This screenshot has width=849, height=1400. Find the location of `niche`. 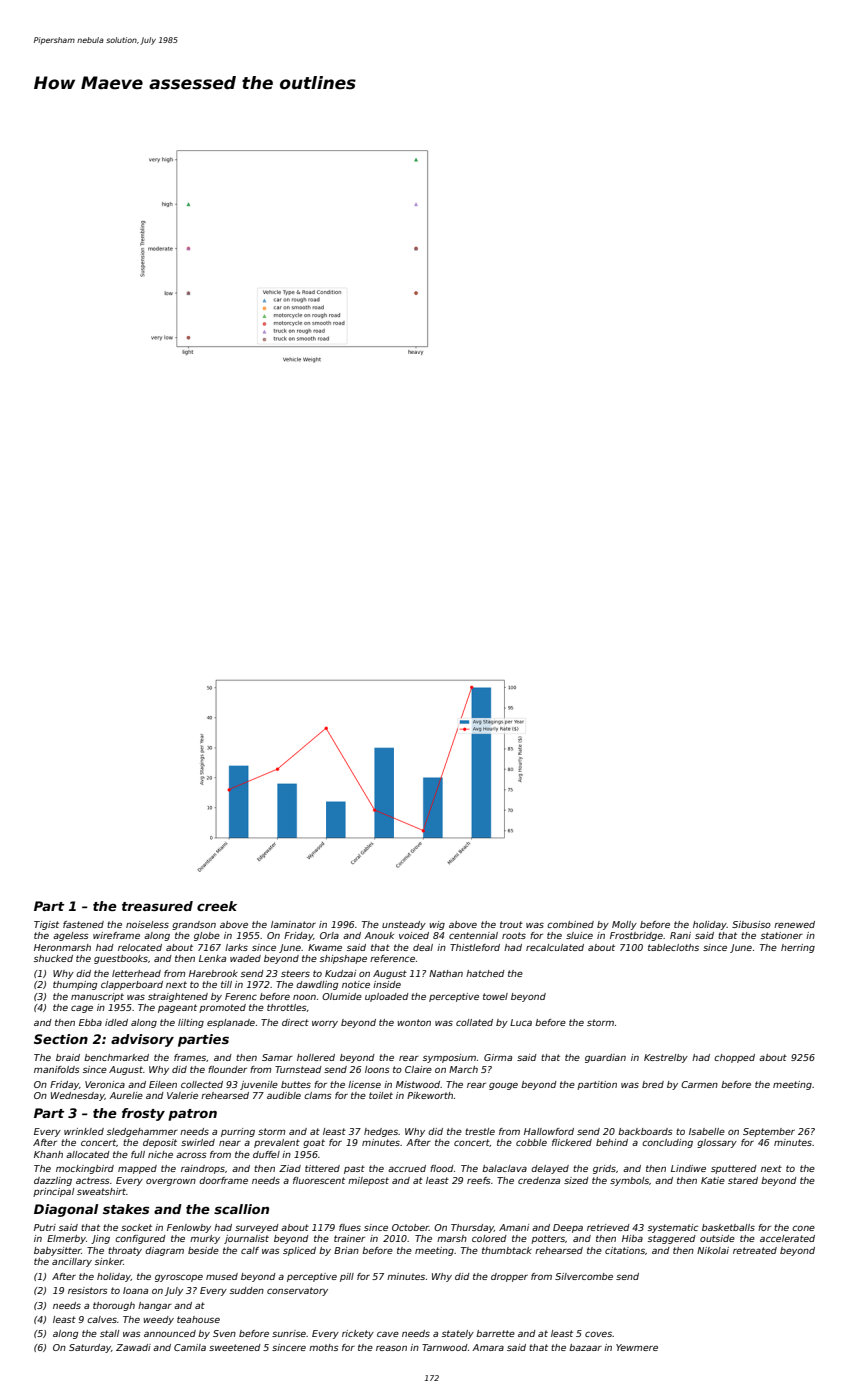

niche is located at coordinates (160, 1154).
